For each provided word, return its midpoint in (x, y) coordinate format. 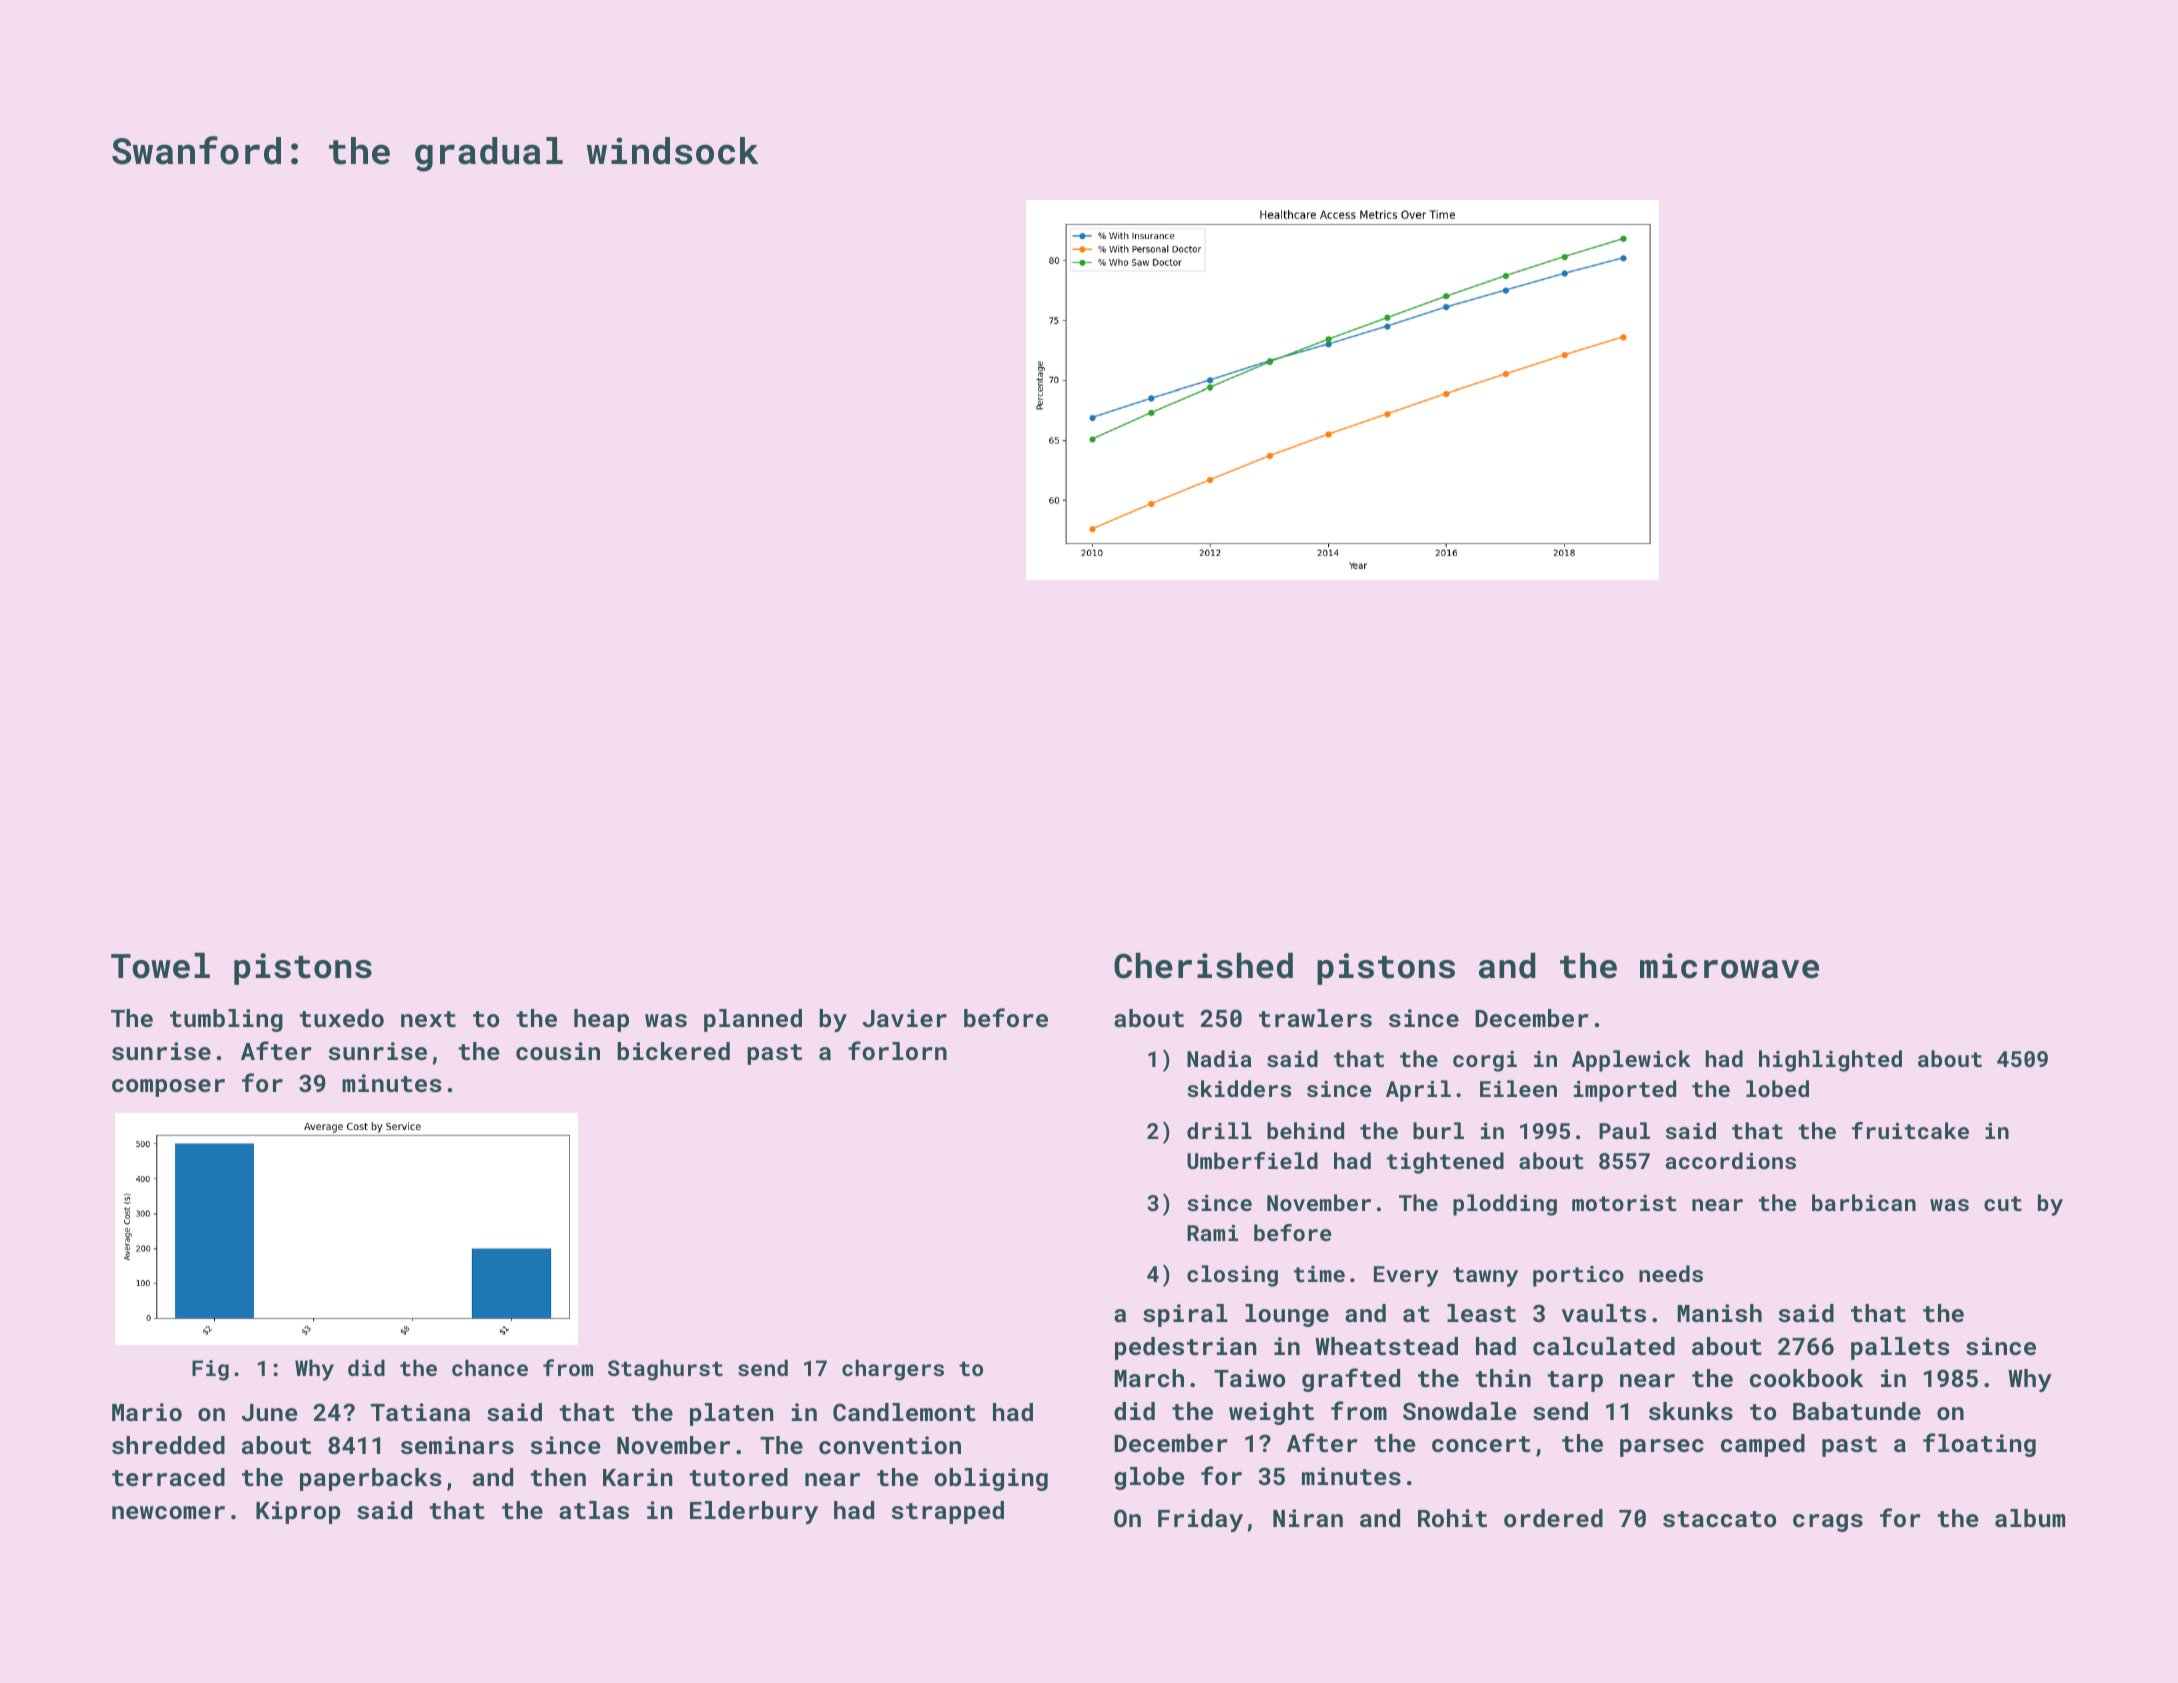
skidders (1239, 1088)
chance (490, 1368)
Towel (160, 965)
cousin (558, 1051)
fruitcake (1910, 1130)
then (558, 1477)
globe (1149, 1478)
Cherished (1203, 965)
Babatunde (1857, 1411)
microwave (1729, 966)
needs (1671, 1273)
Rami (1212, 1233)
